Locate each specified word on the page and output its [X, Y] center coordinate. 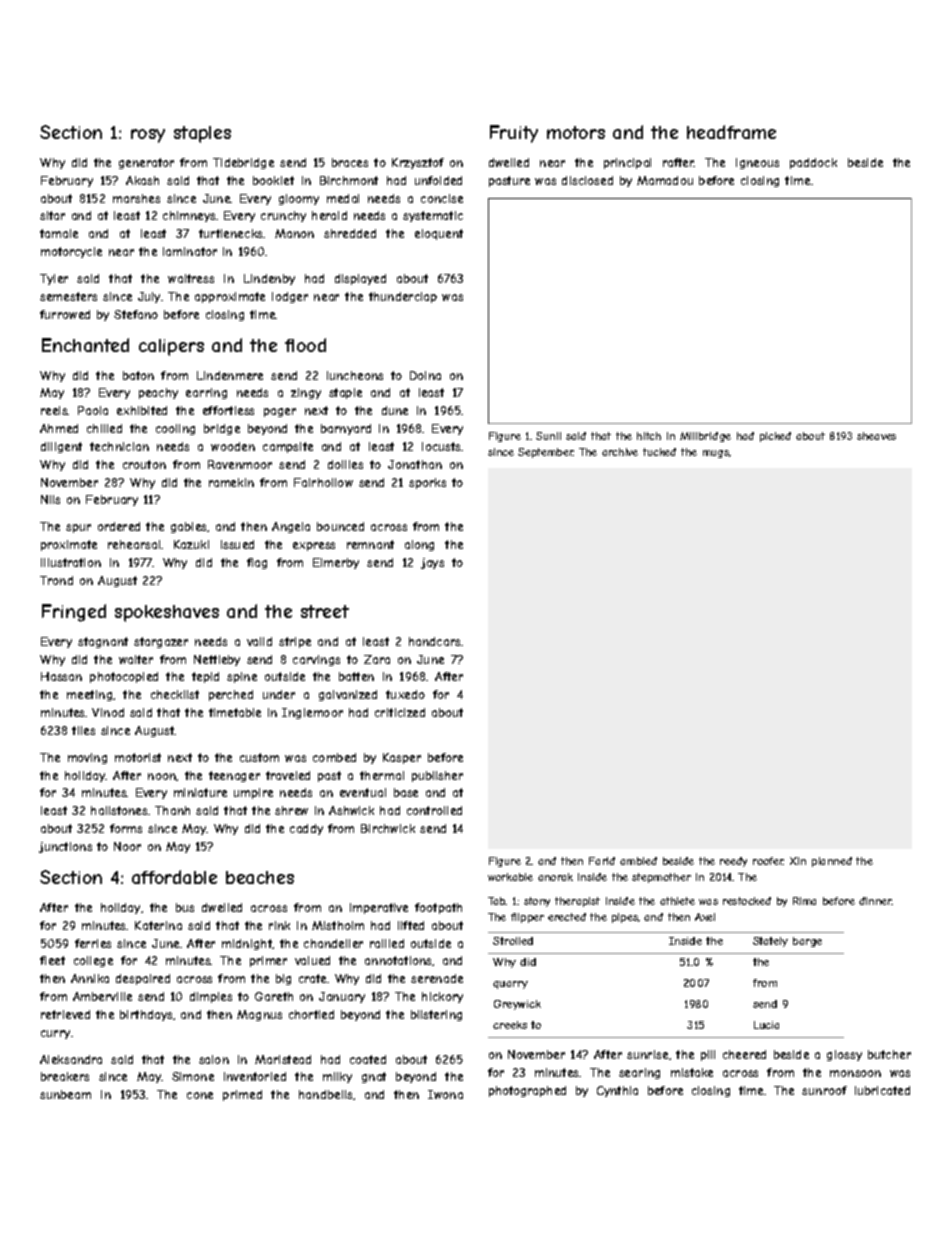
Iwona [445, 1094]
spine [242, 677]
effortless [228, 410]
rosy [148, 136]
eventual [363, 792]
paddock [813, 163]
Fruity [514, 134]
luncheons [355, 375]
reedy [733, 862]
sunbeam [65, 1094]
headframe [731, 132]
